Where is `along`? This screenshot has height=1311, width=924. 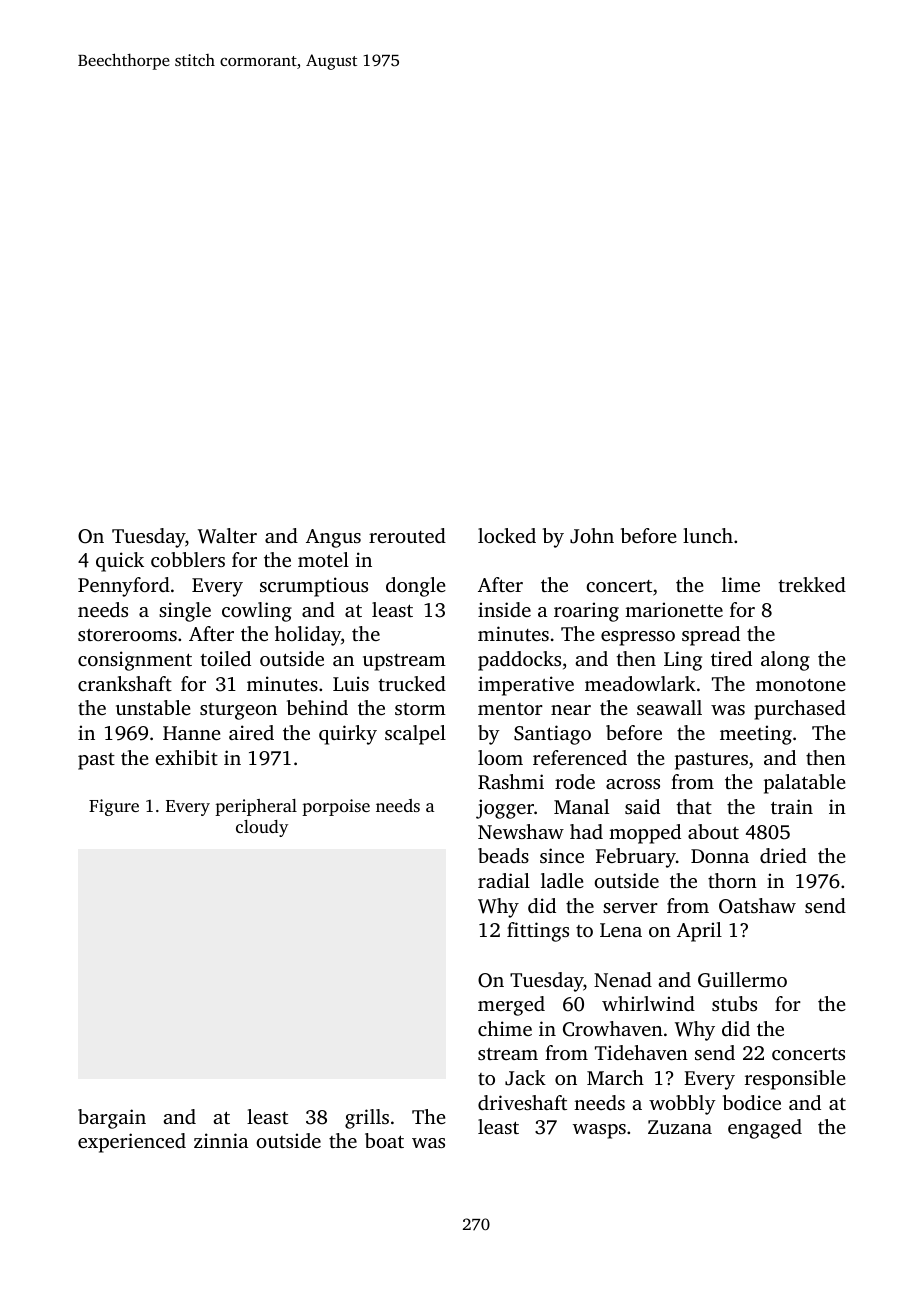 along is located at coordinates (785, 661).
